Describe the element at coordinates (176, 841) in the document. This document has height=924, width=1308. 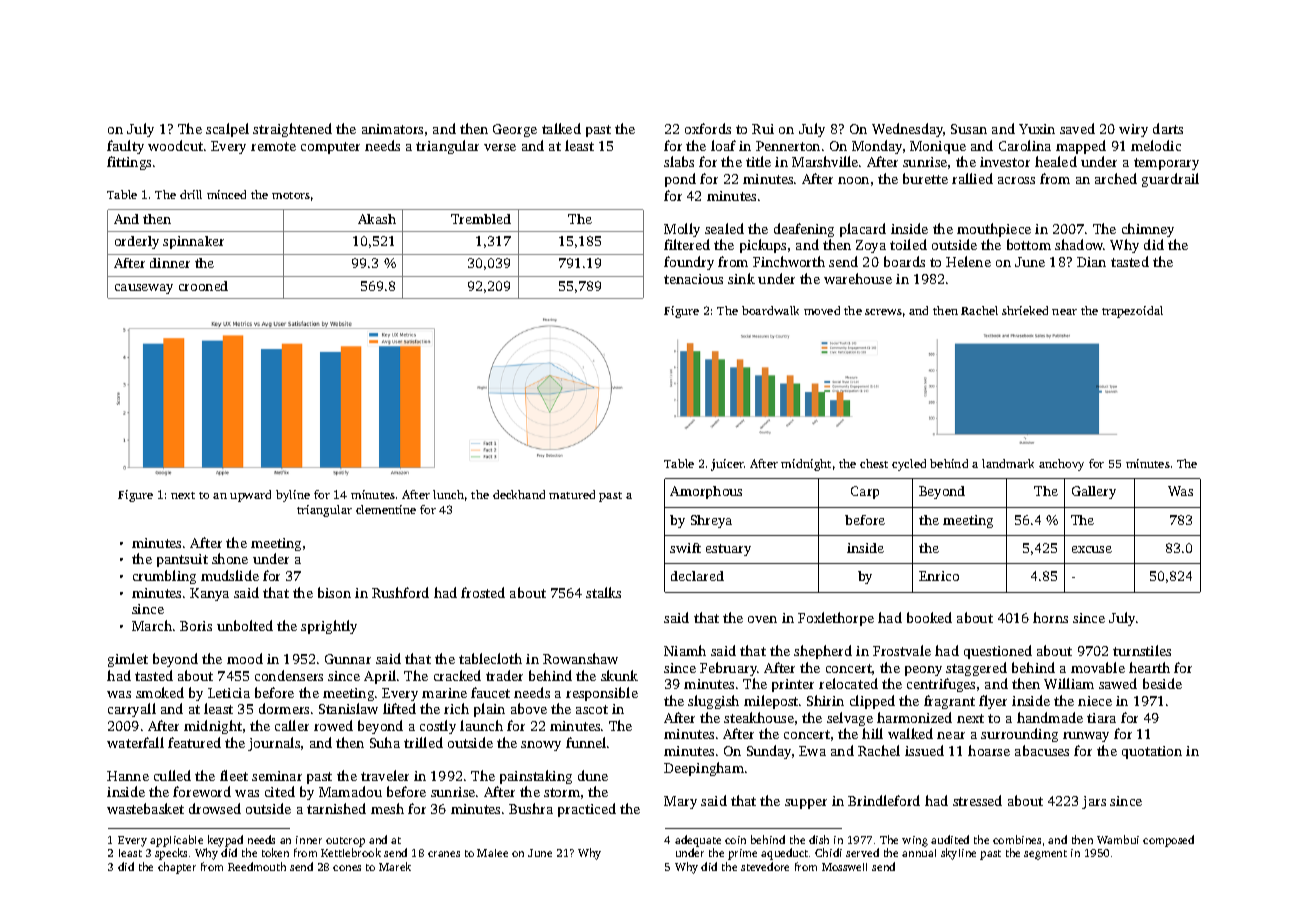
I see `applicable` at that location.
